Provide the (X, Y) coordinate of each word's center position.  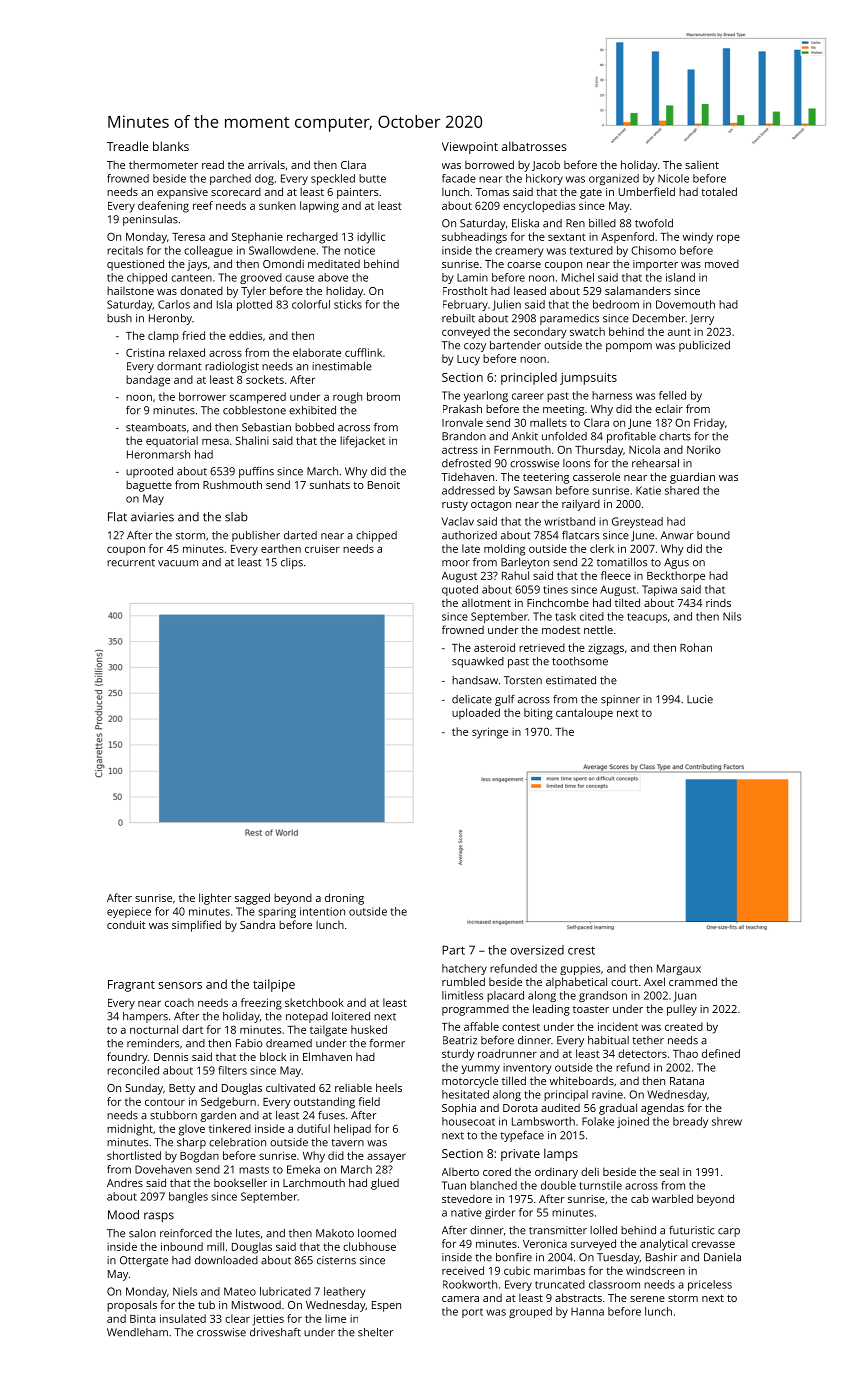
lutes (248, 1233)
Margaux (679, 969)
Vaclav (458, 521)
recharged (312, 238)
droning (344, 899)
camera (460, 1299)
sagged (252, 899)
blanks (171, 146)
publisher (256, 536)
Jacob (546, 165)
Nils (732, 616)
